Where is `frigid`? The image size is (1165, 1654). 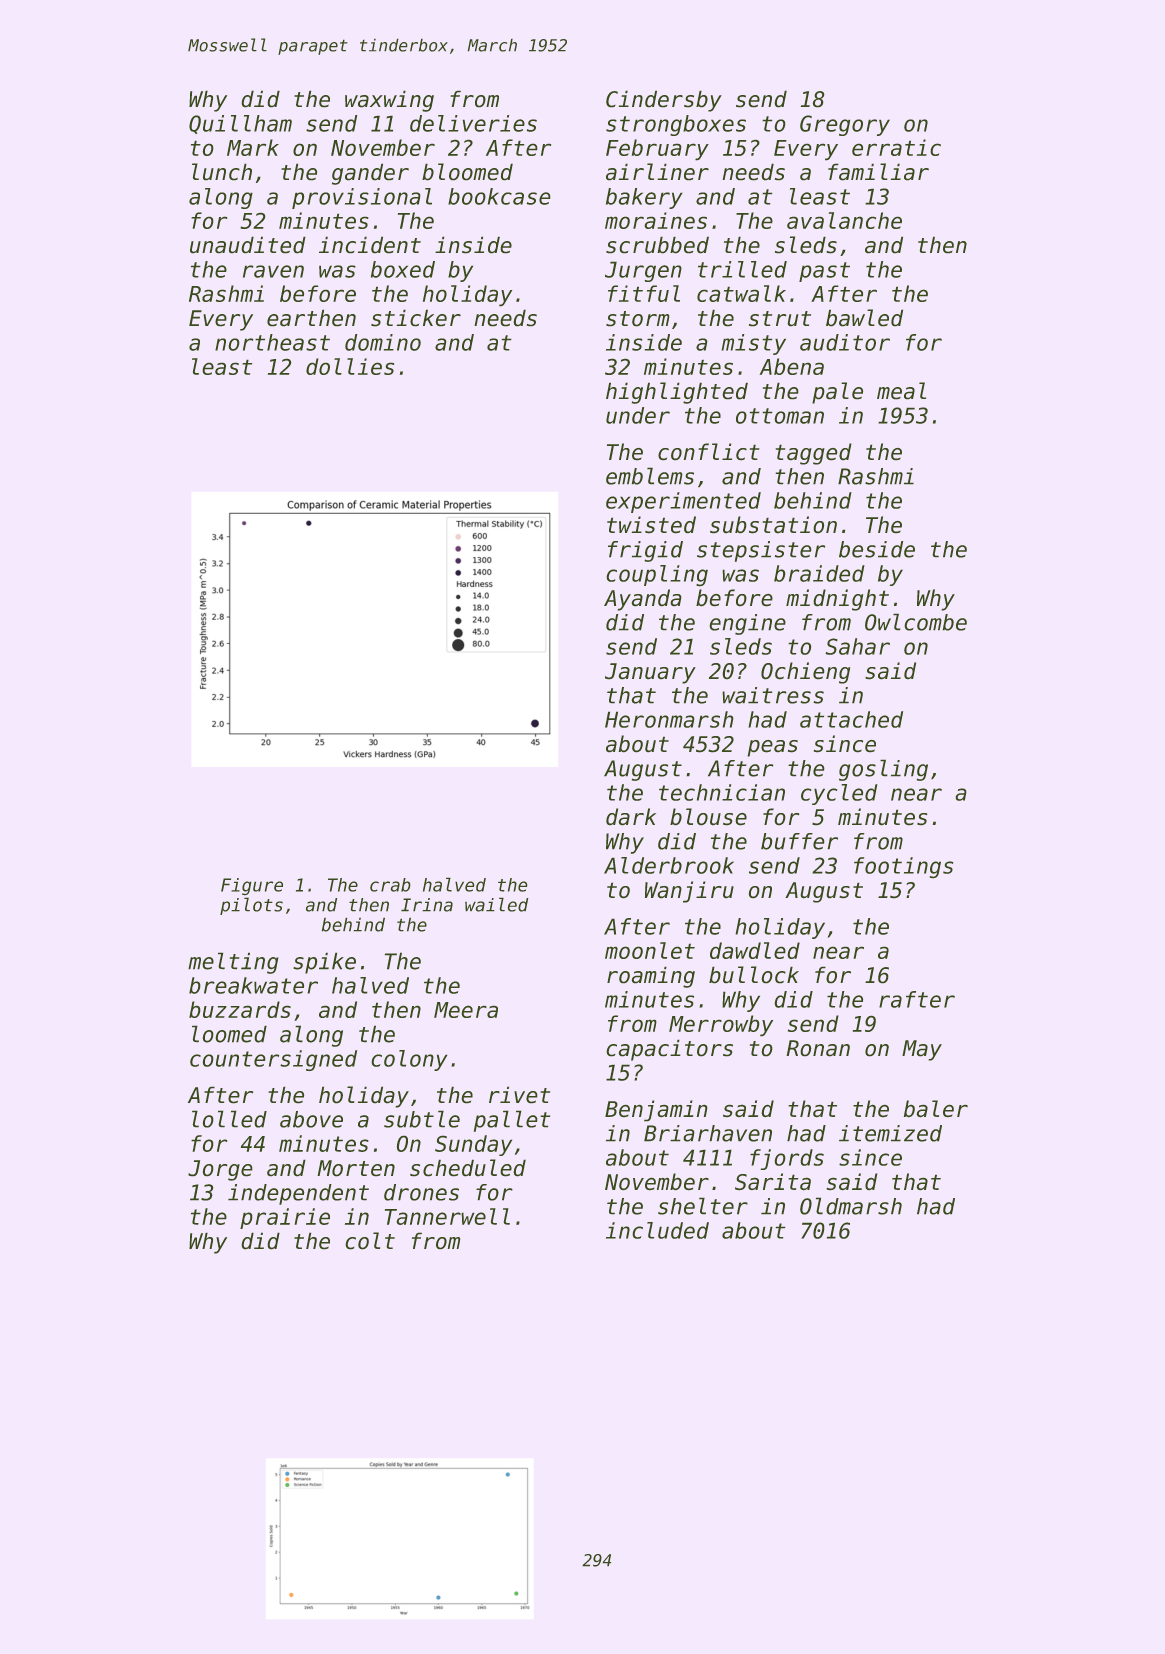 frigid is located at coordinates (645, 551).
